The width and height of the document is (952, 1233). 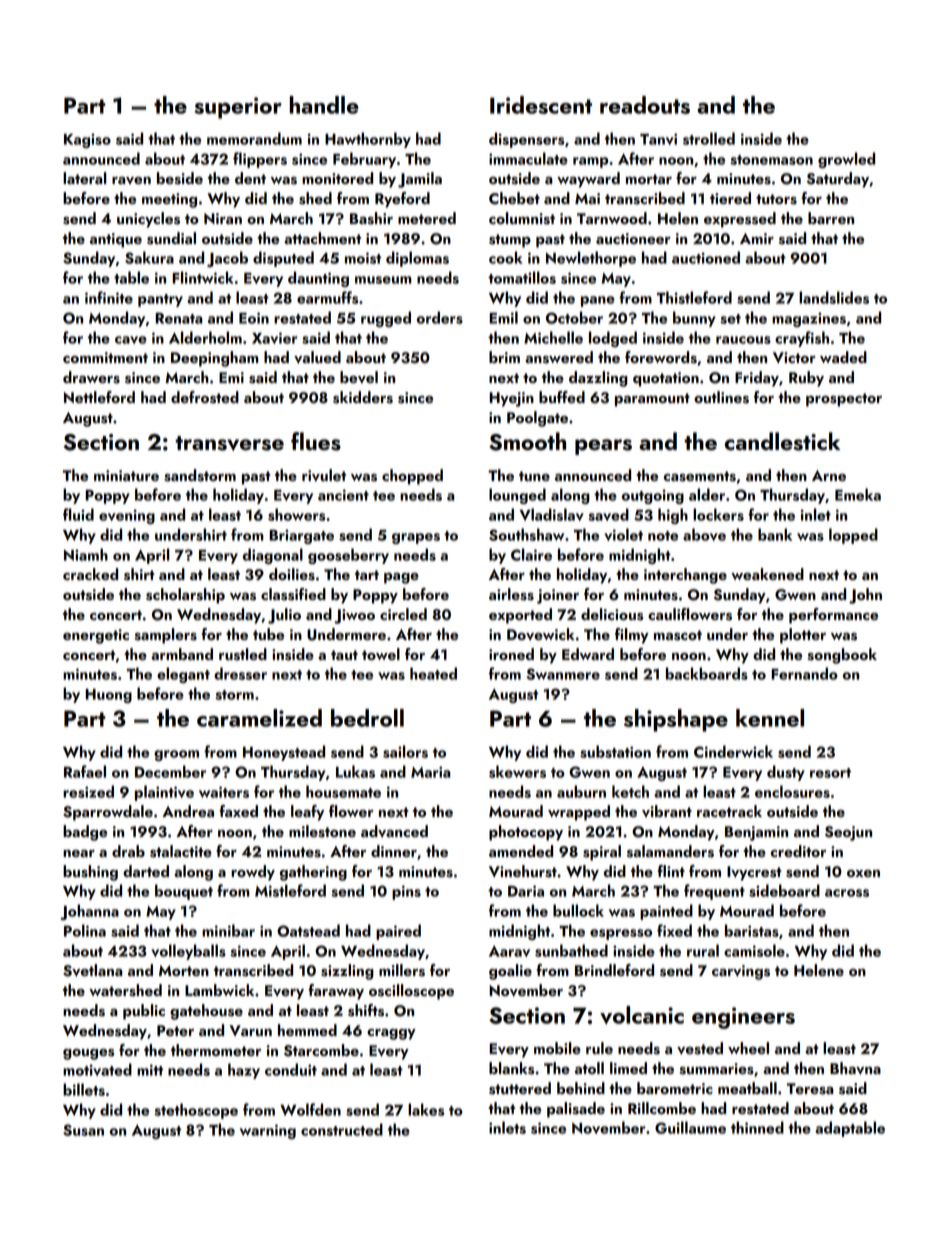 I want to click on superior, so click(x=238, y=108).
